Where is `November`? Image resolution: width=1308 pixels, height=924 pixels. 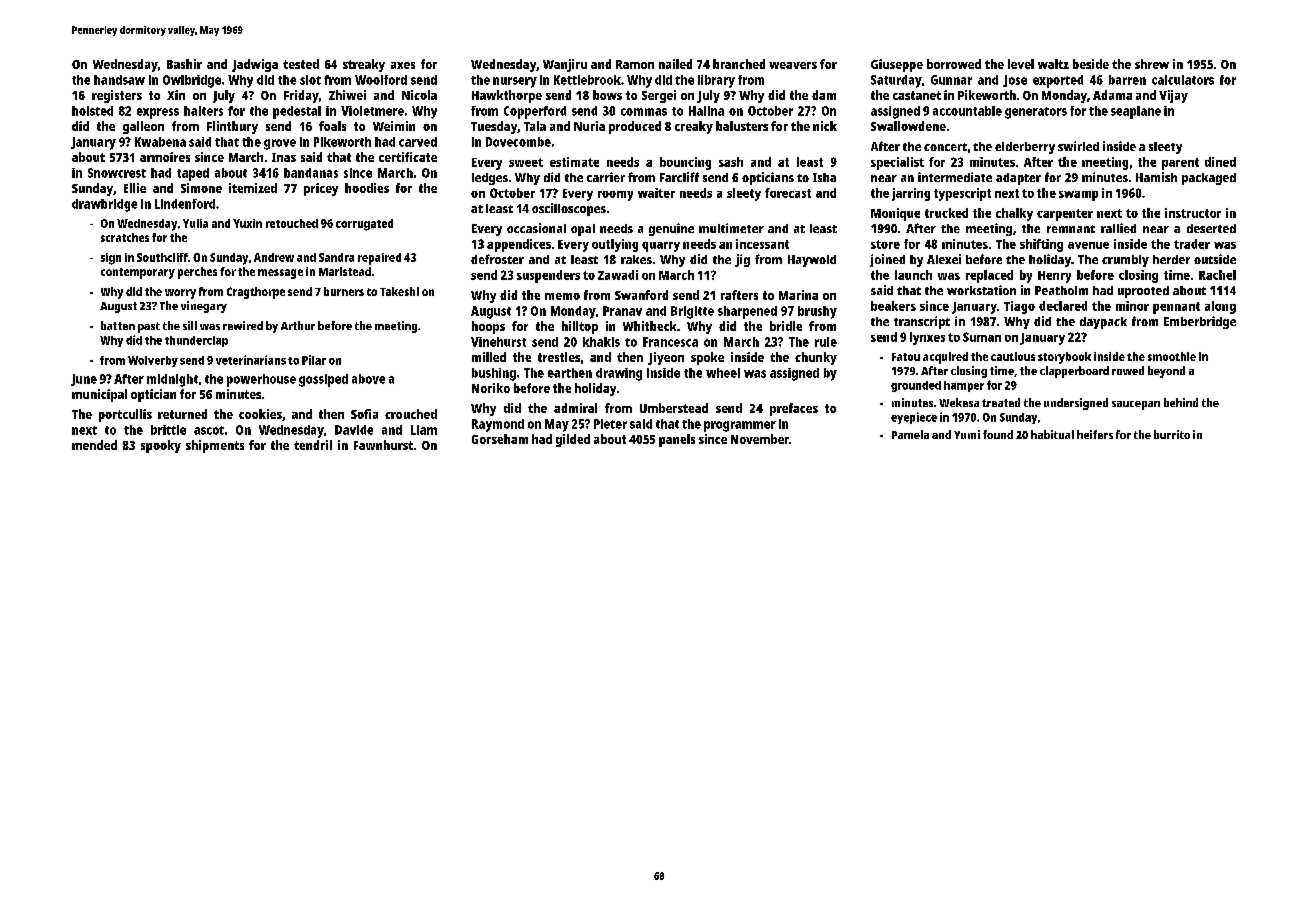 November is located at coordinates (760, 439).
